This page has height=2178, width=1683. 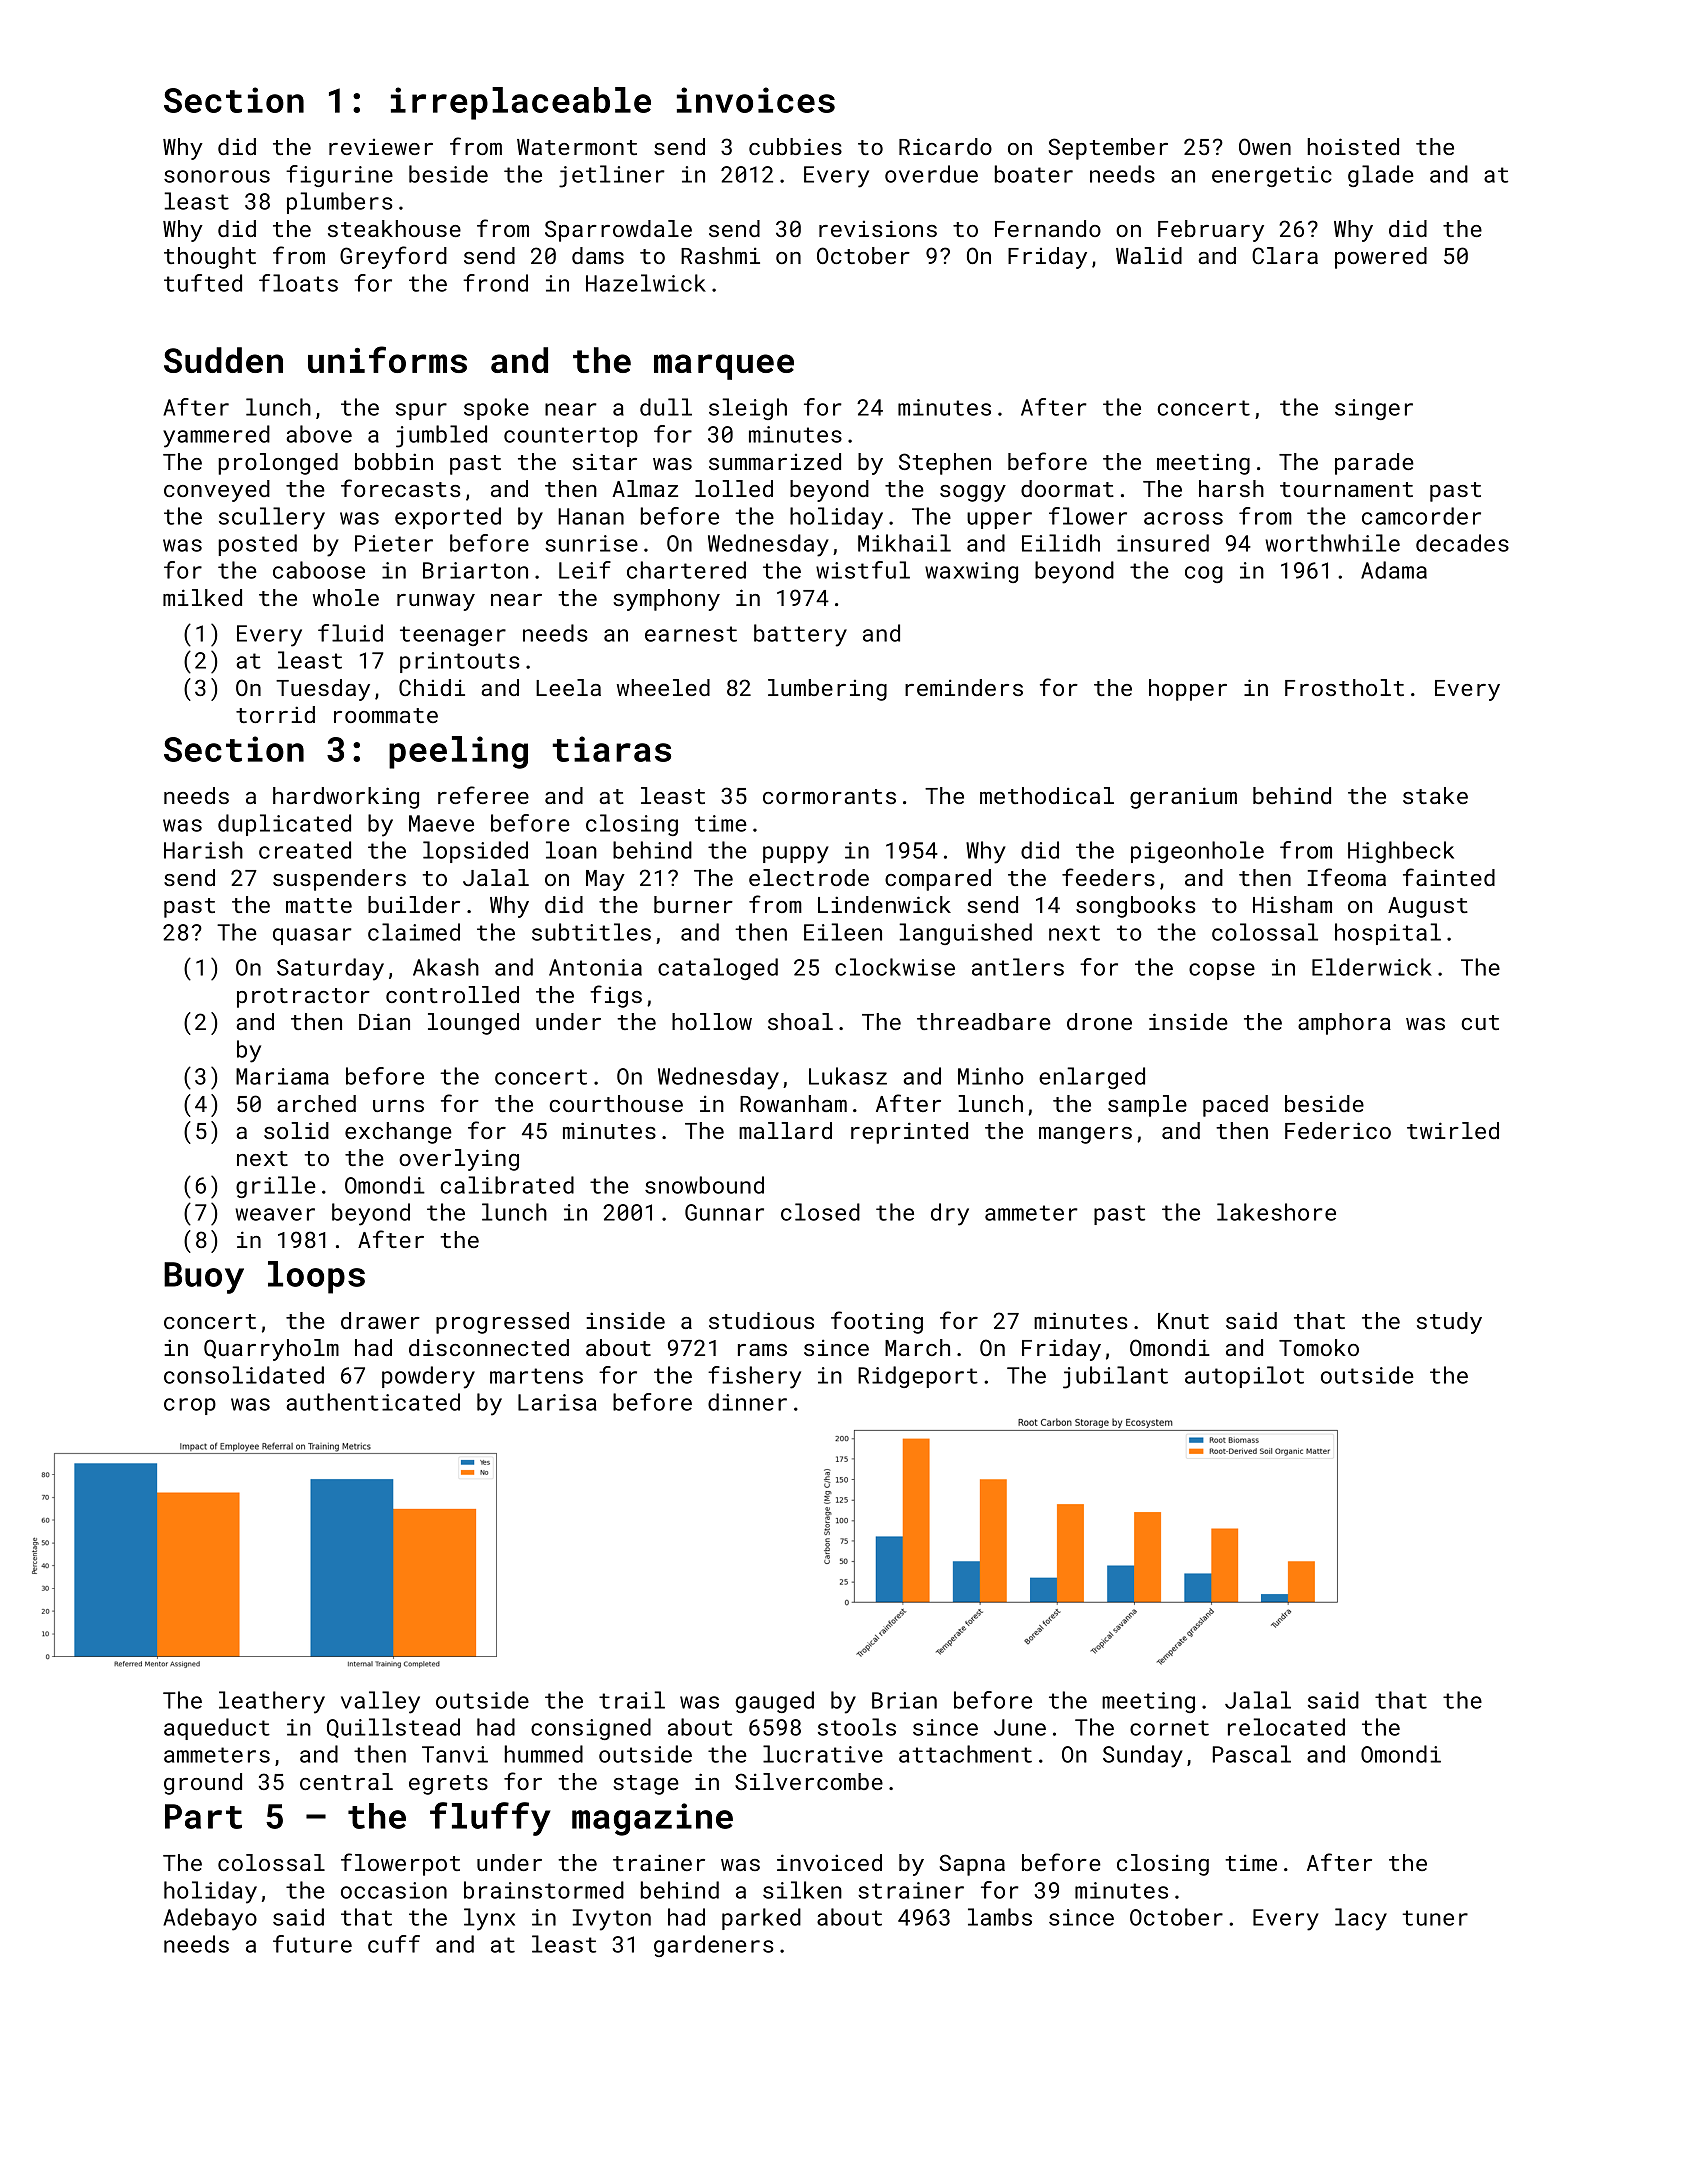 What do you see at coordinates (1204, 574) in the page?
I see `cog` at bounding box center [1204, 574].
